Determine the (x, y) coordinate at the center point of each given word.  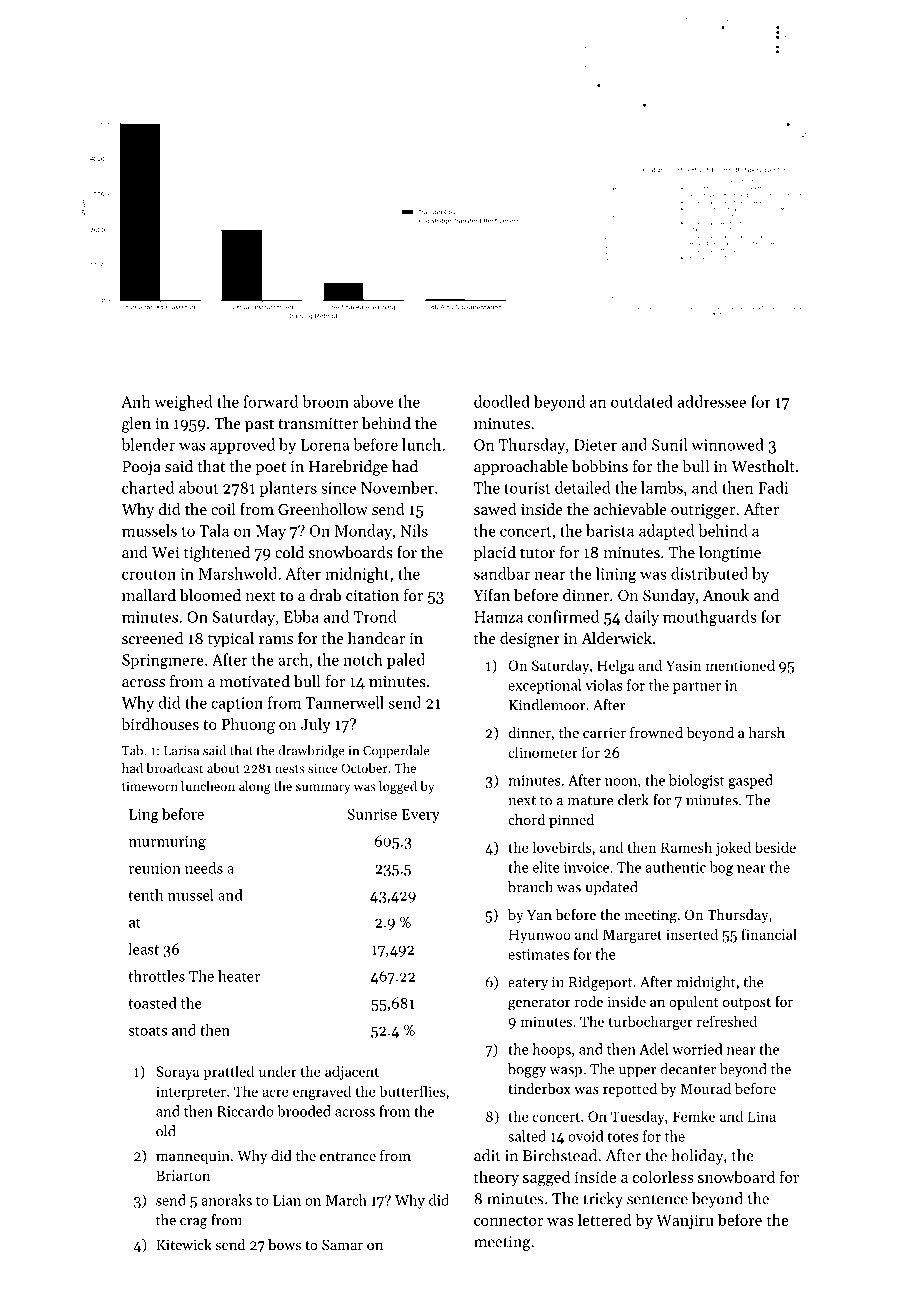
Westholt (763, 466)
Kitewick (184, 1244)
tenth (146, 895)
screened (152, 638)
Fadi (773, 487)
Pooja (141, 468)
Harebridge (348, 468)
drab (325, 595)
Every (421, 816)
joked (733, 848)
